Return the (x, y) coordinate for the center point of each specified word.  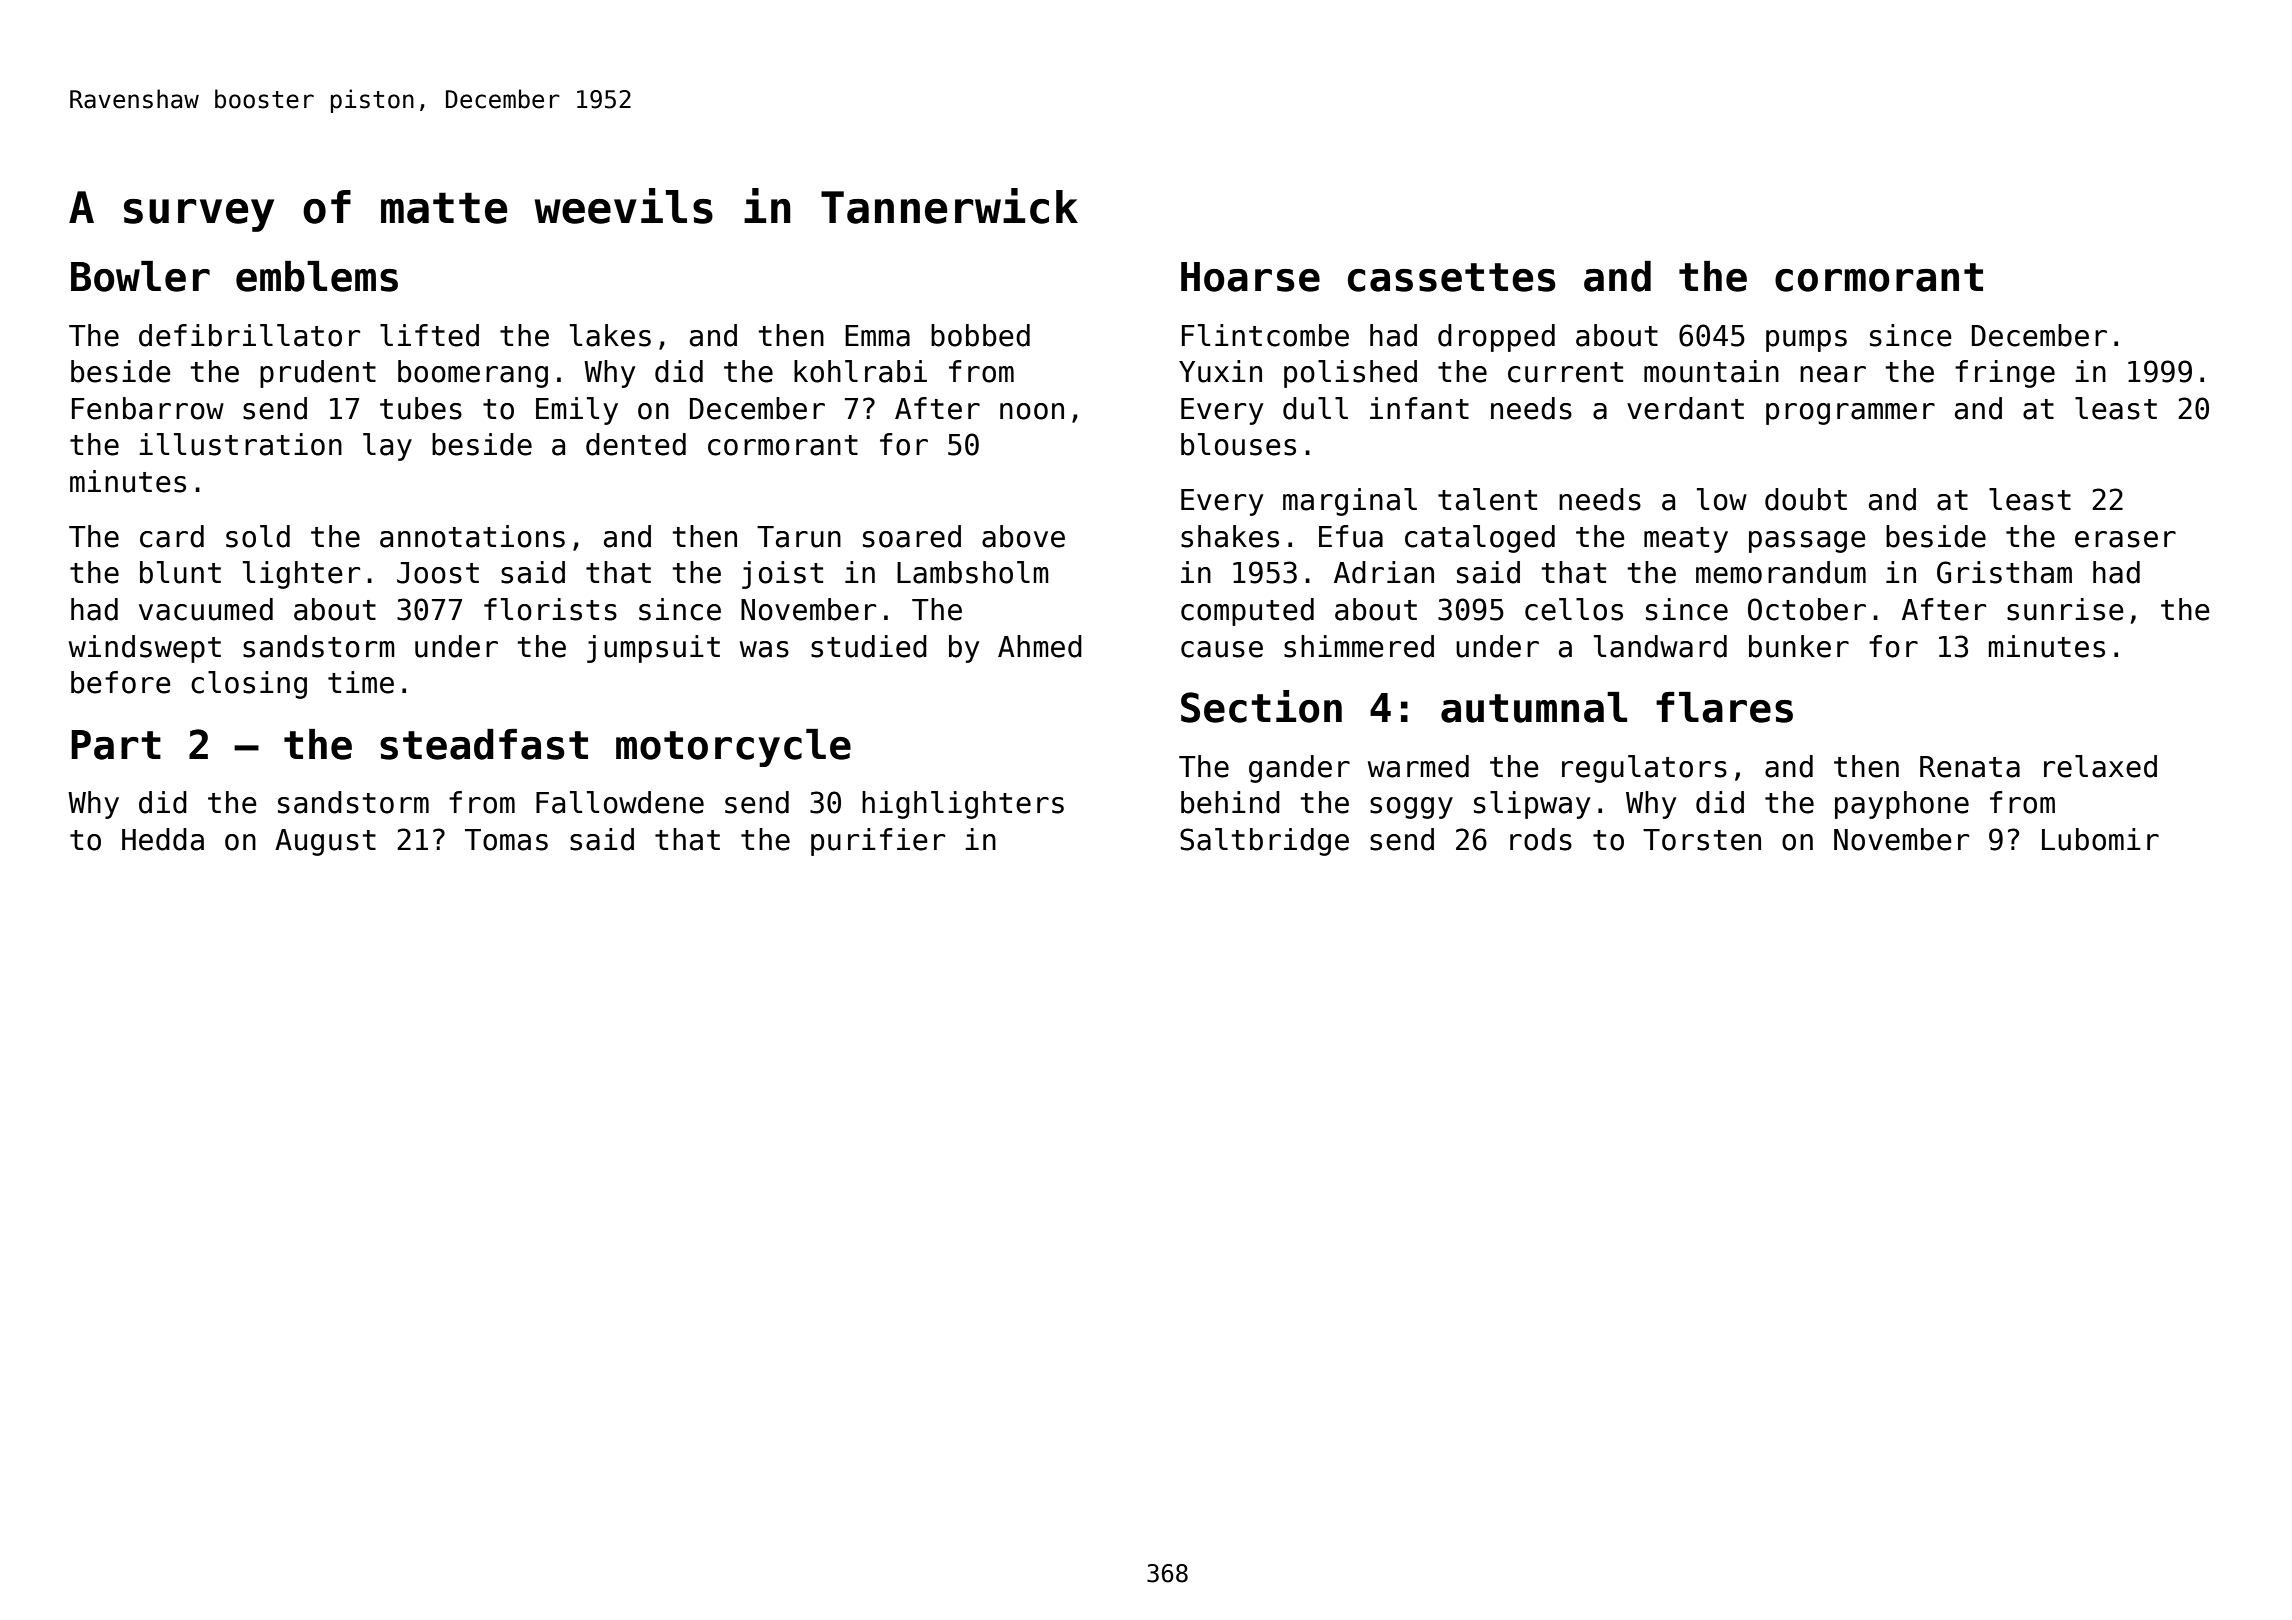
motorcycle (733, 748)
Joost (438, 573)
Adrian (1384, 572)
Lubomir (2100, 839)
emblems (317, 276)
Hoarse (1250, 277)
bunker (1799, 646)
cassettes (1452, 277)
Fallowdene (620, 802)
